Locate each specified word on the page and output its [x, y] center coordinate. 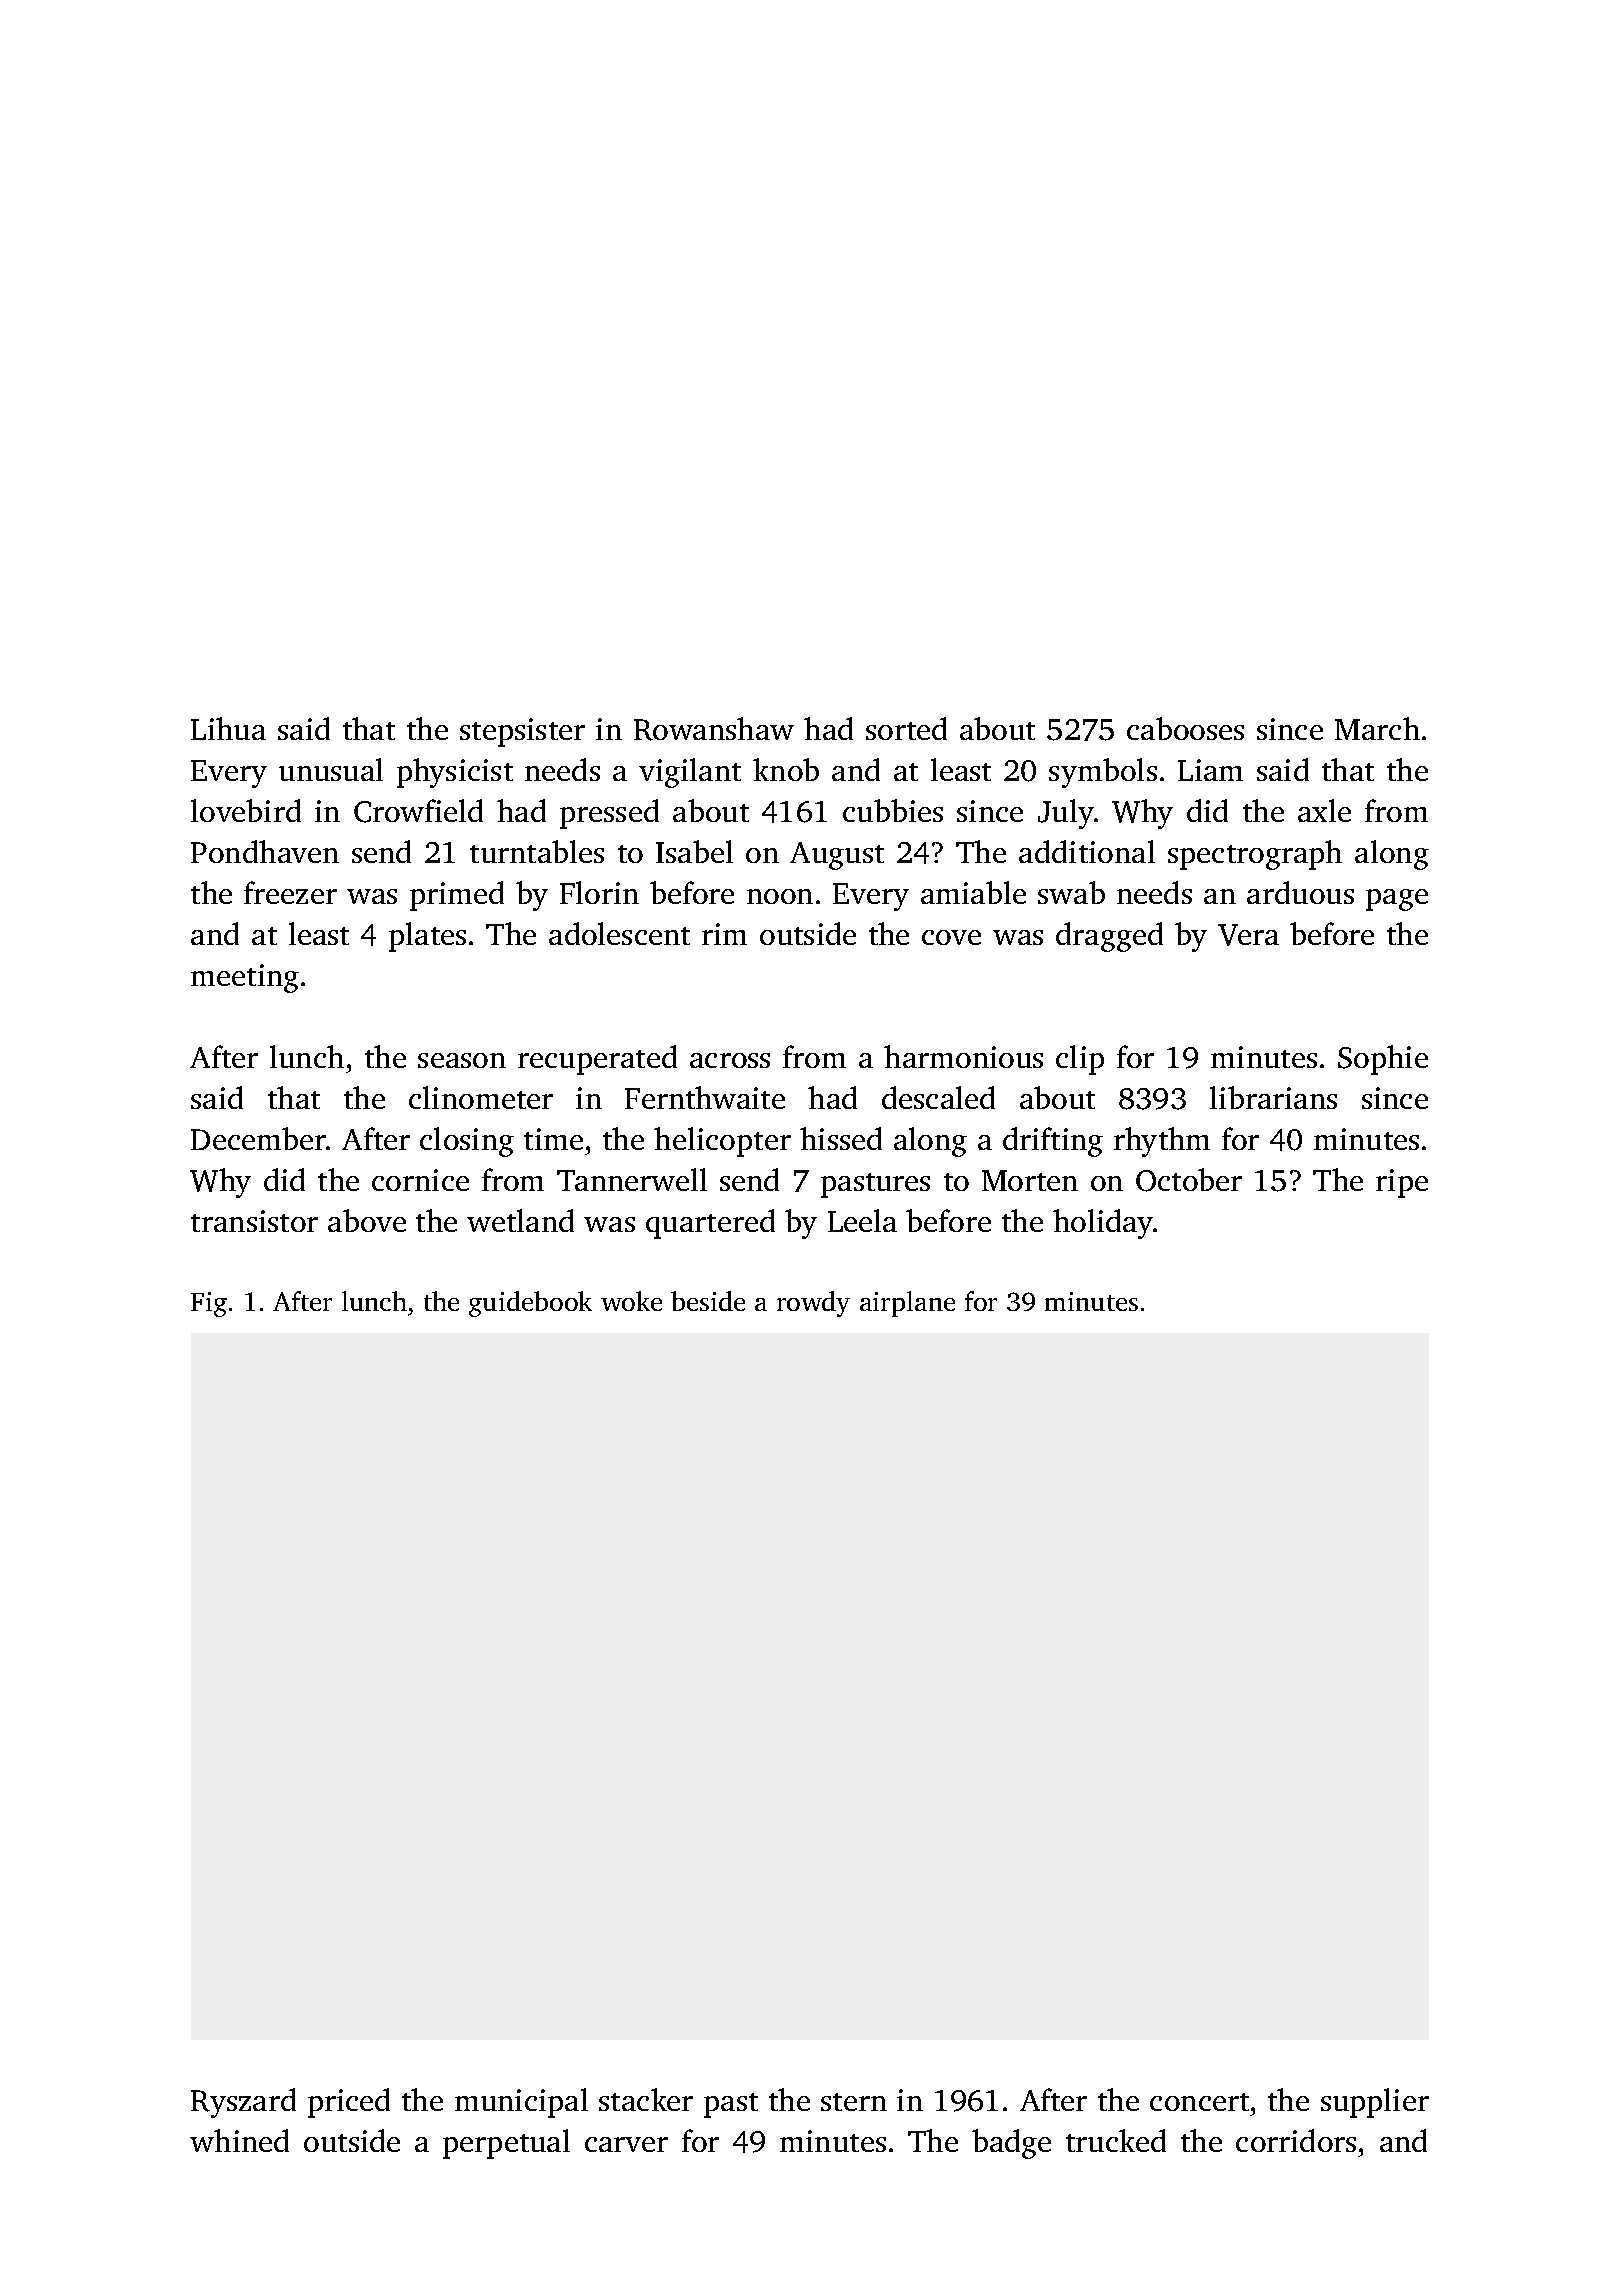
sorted [906, 728]
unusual [331, 769]
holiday [1103, 1224]
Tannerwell [632, 1179]
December [258, 1138]
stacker [646, 2099]
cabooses [1185, 728]
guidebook [530, 1304]
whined [239, 2140]
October [1189, 1180]
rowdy [813, 1304]
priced [349, 2103]
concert [1199, 2102]
